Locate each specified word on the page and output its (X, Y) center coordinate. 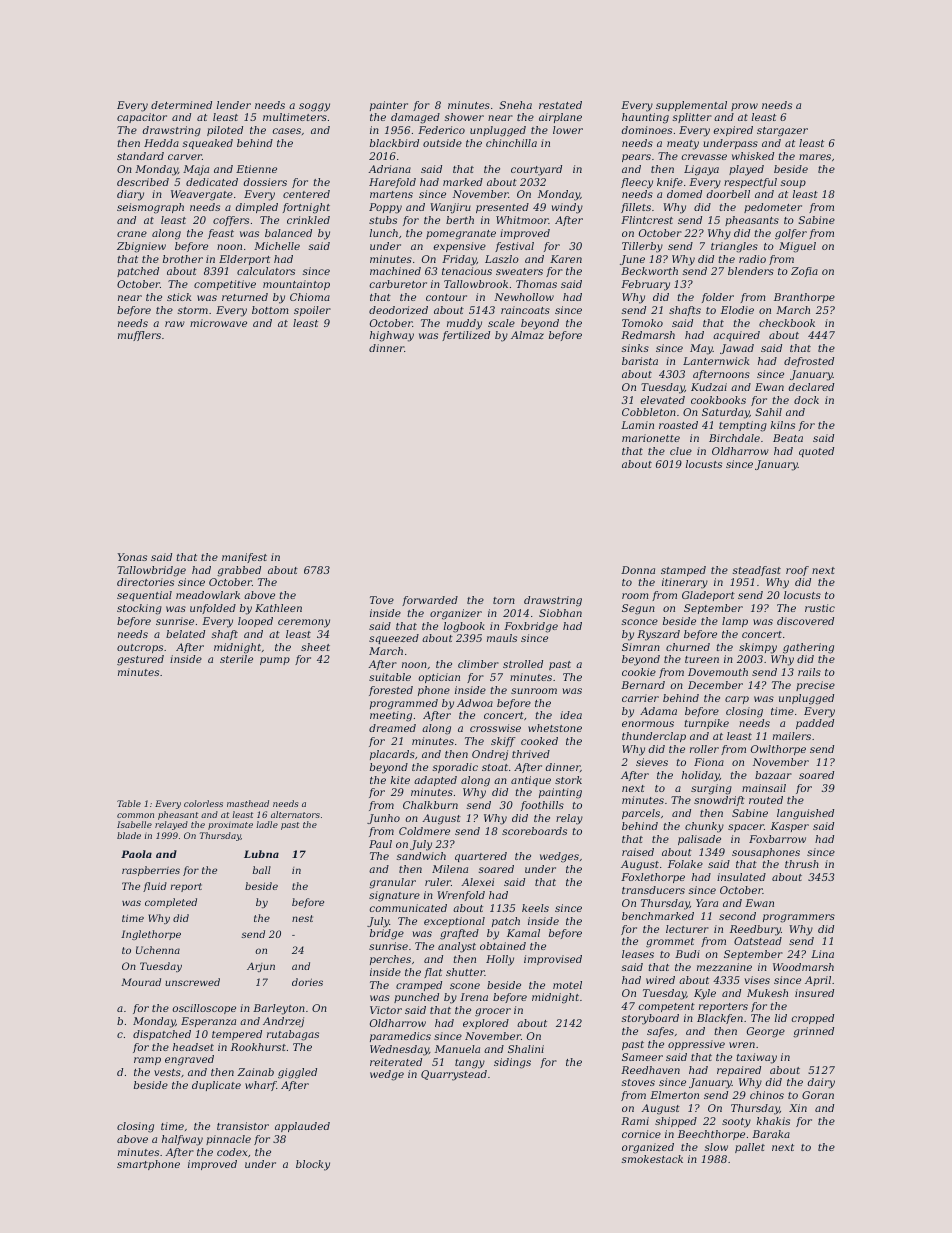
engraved (189, 1060)
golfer (791, 234)
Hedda (161, 143)
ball (262, 870)
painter (389, 106)
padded (815, 724)
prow (744, 107)
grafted (459, 934)
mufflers (139, 336)
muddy (464, 324)
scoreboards (534, 831)
